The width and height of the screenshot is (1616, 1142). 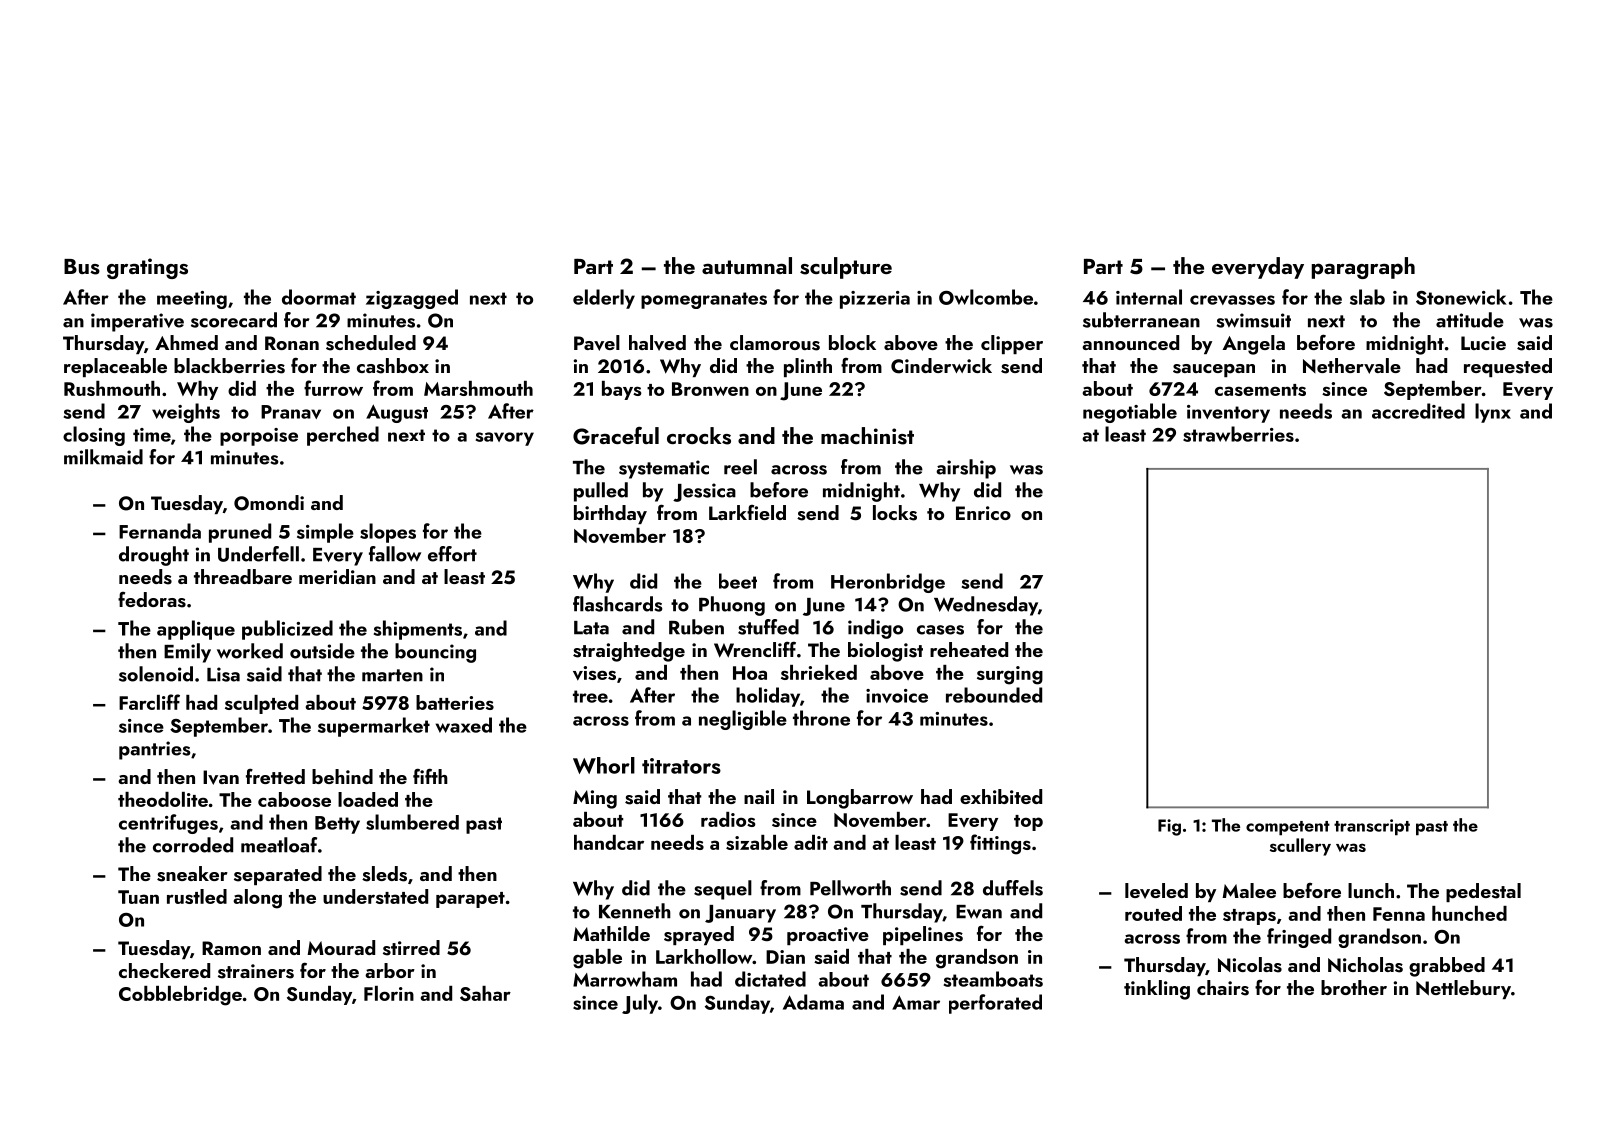 I want to click on gratings, so click(x=147, y=268).
